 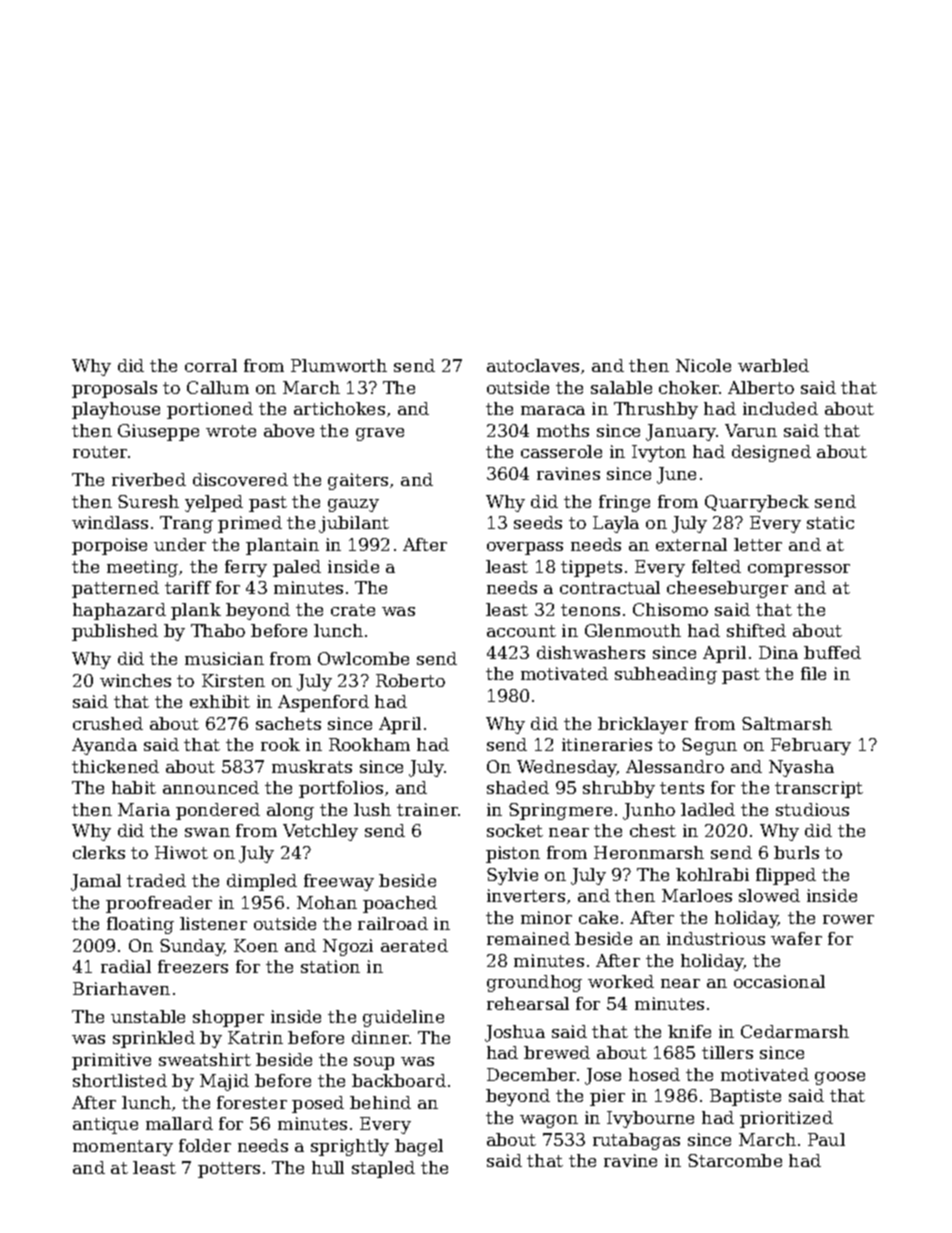 I want to click on Thrushby, so click(x=656, y=410).
